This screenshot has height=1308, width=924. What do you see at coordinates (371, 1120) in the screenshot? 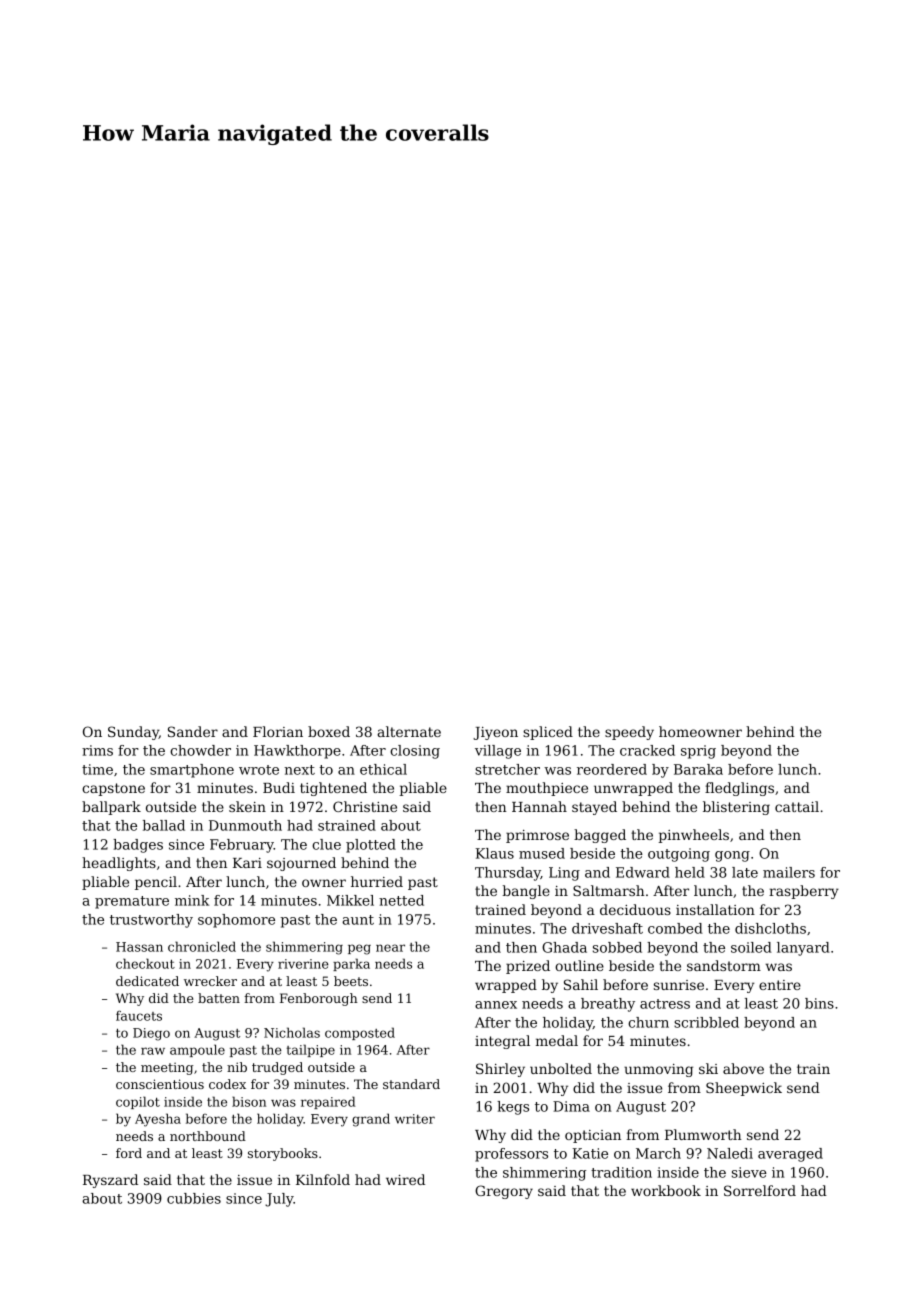
I see `grand` at bounding box center [371, 1120].
